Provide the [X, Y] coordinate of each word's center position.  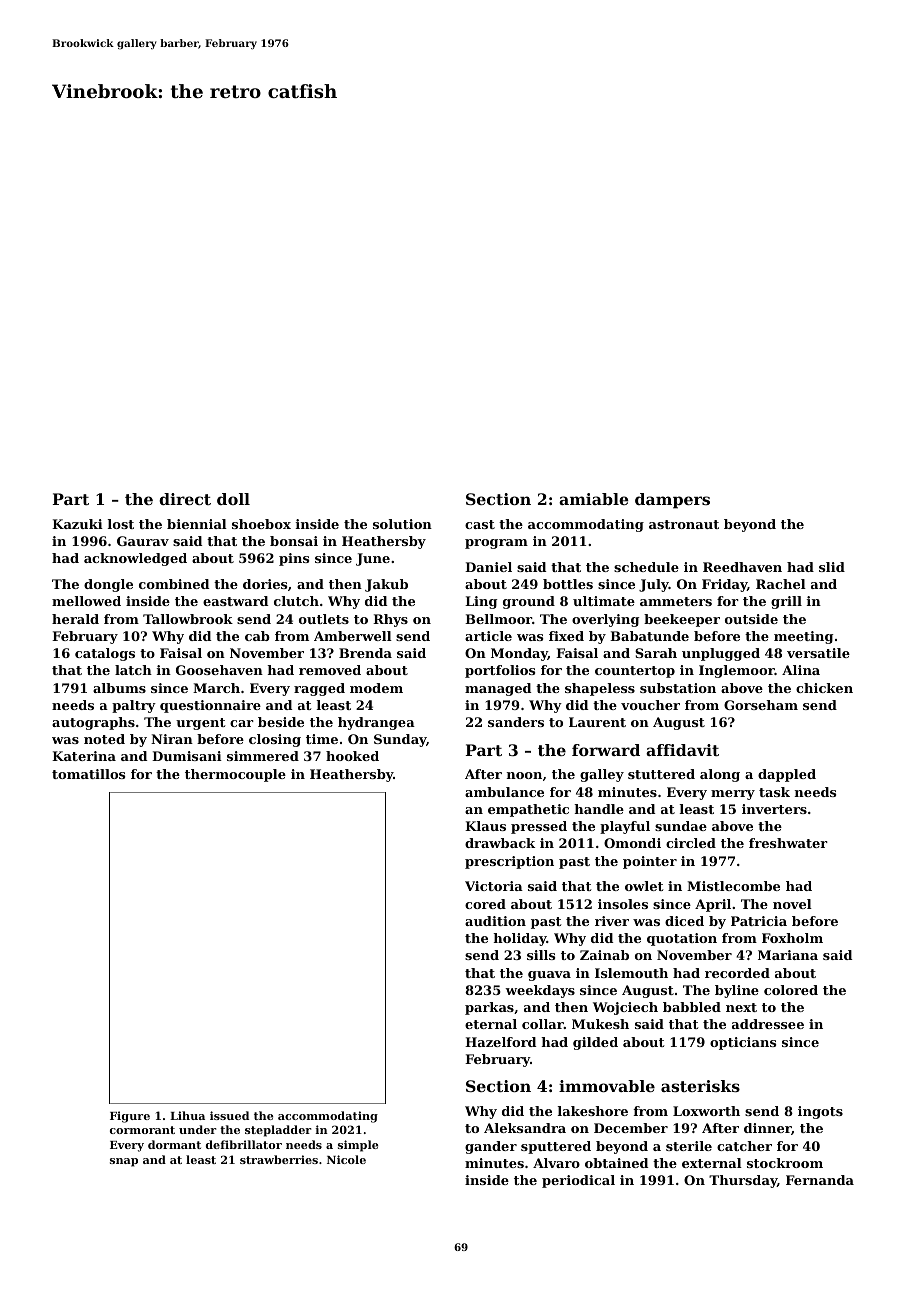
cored [485, 904]
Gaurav [143, 541]
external [712, 1163]
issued [229, 1115]
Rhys [390, 620]
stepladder [278, 1131]
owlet [644, 886]
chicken [824, 688]
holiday [520, 939]
